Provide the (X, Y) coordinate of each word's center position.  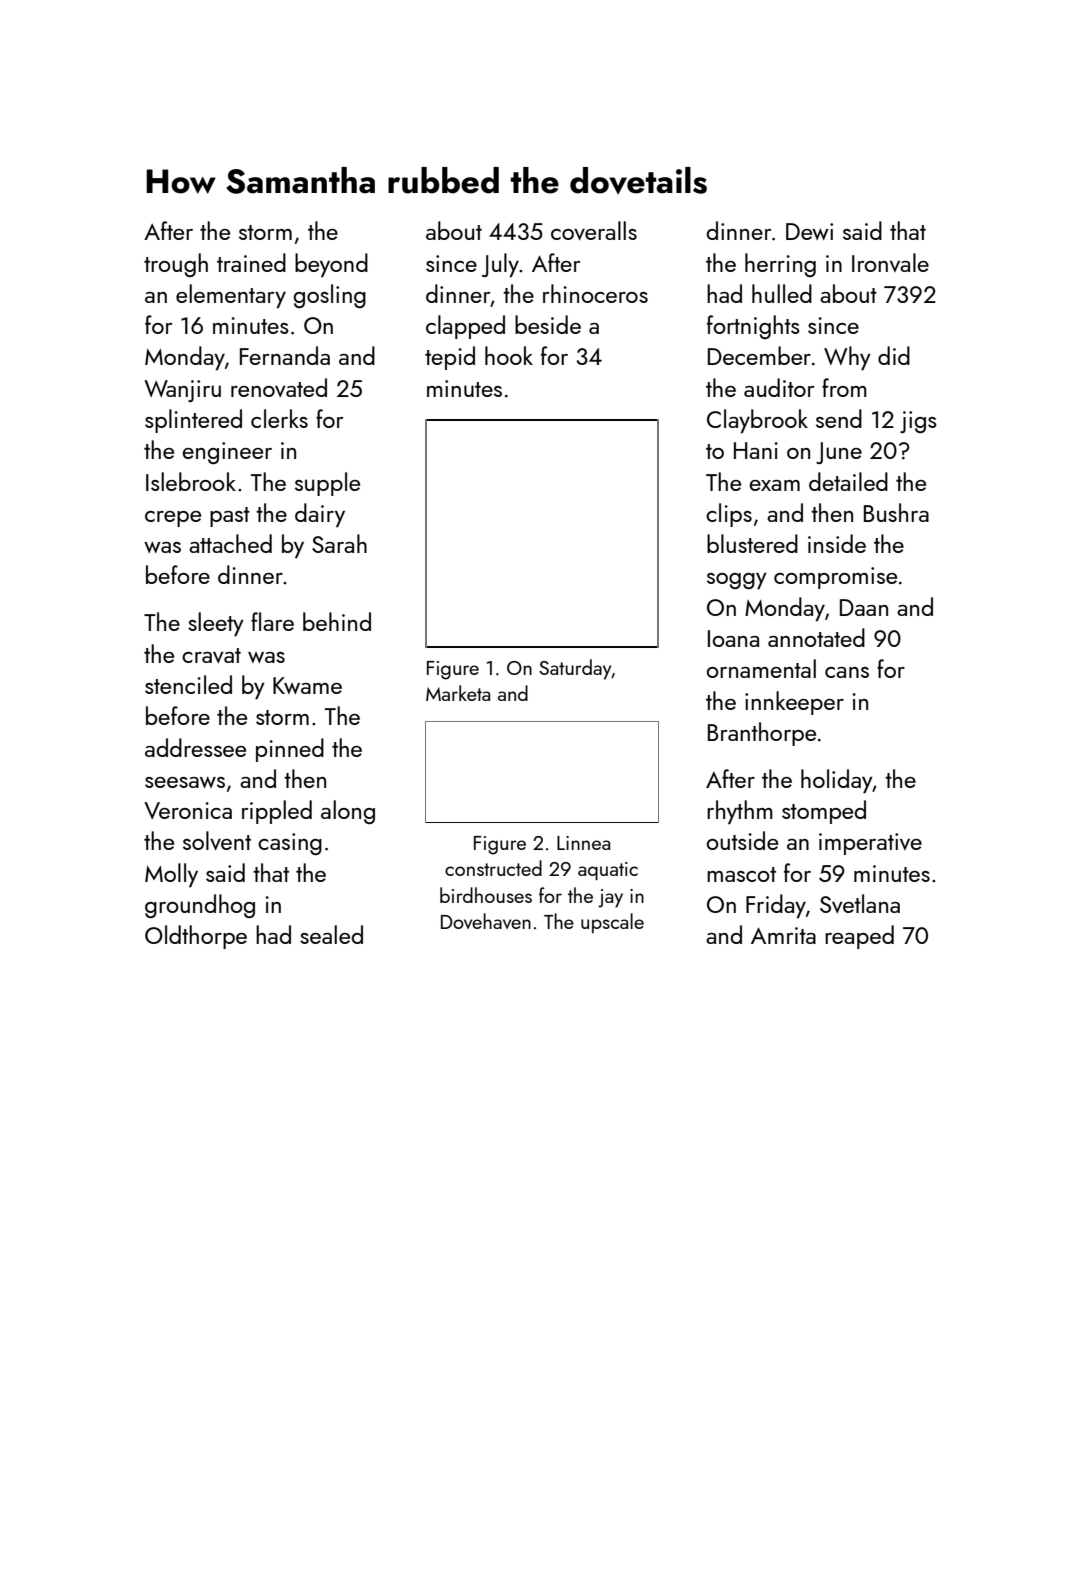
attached (230, 543)
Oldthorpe (196, 937)
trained (251, 262)
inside (837, 543)
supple (327, 484)
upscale (612, 923)
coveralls (594, 230)
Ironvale (890, 262)
